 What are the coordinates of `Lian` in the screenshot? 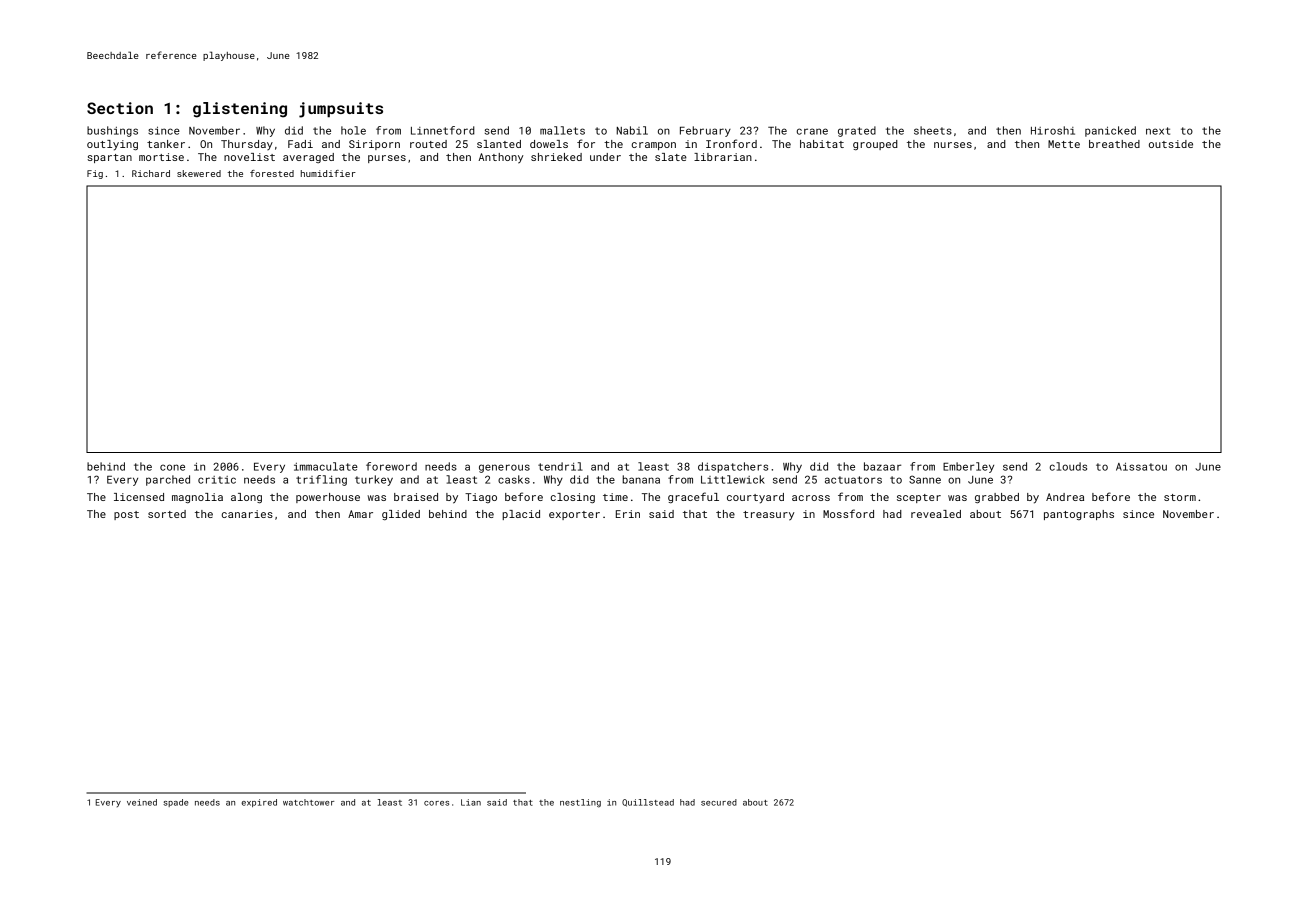 It's located at (471, 802).
